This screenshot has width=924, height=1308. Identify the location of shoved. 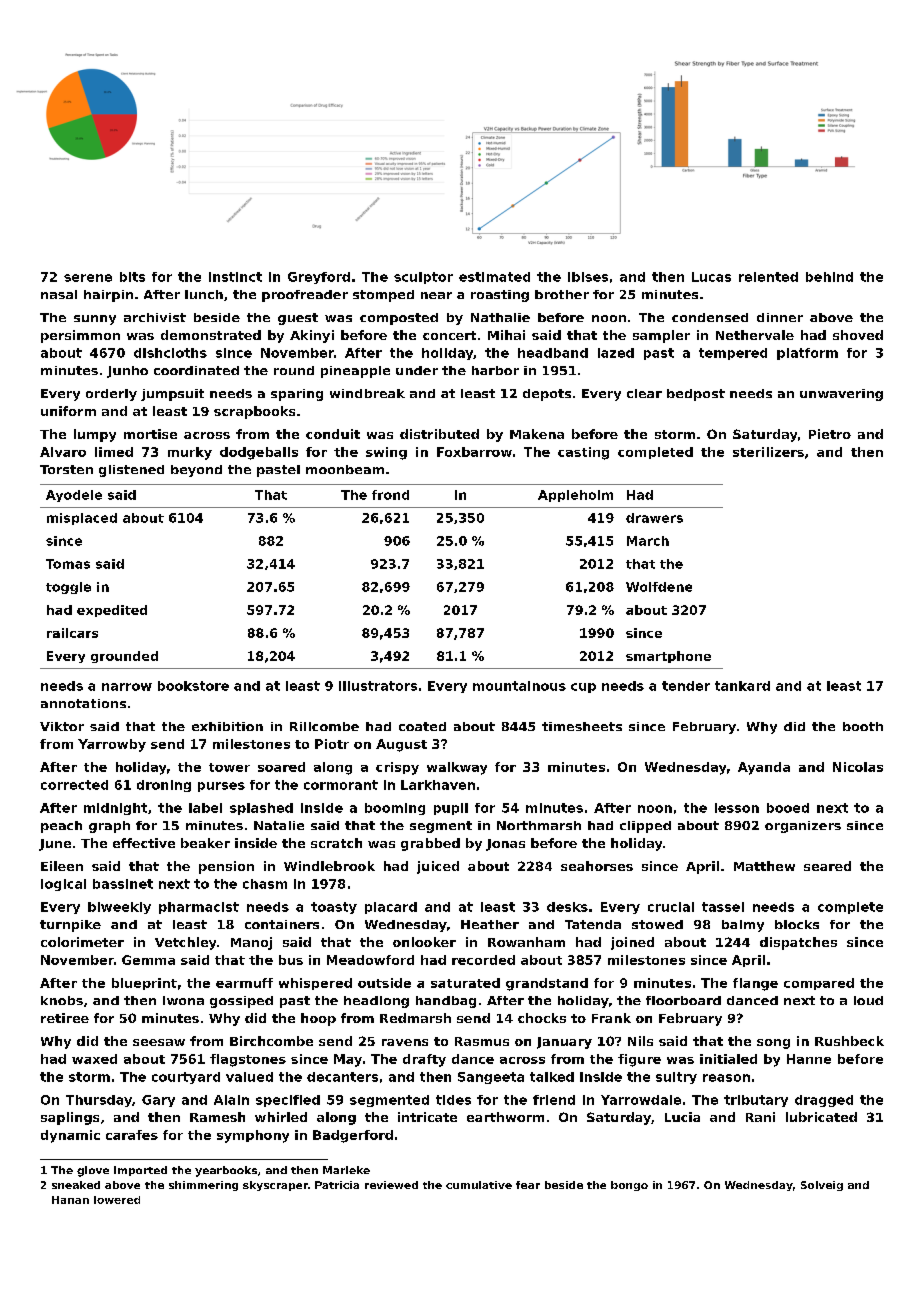
(858, 335).
